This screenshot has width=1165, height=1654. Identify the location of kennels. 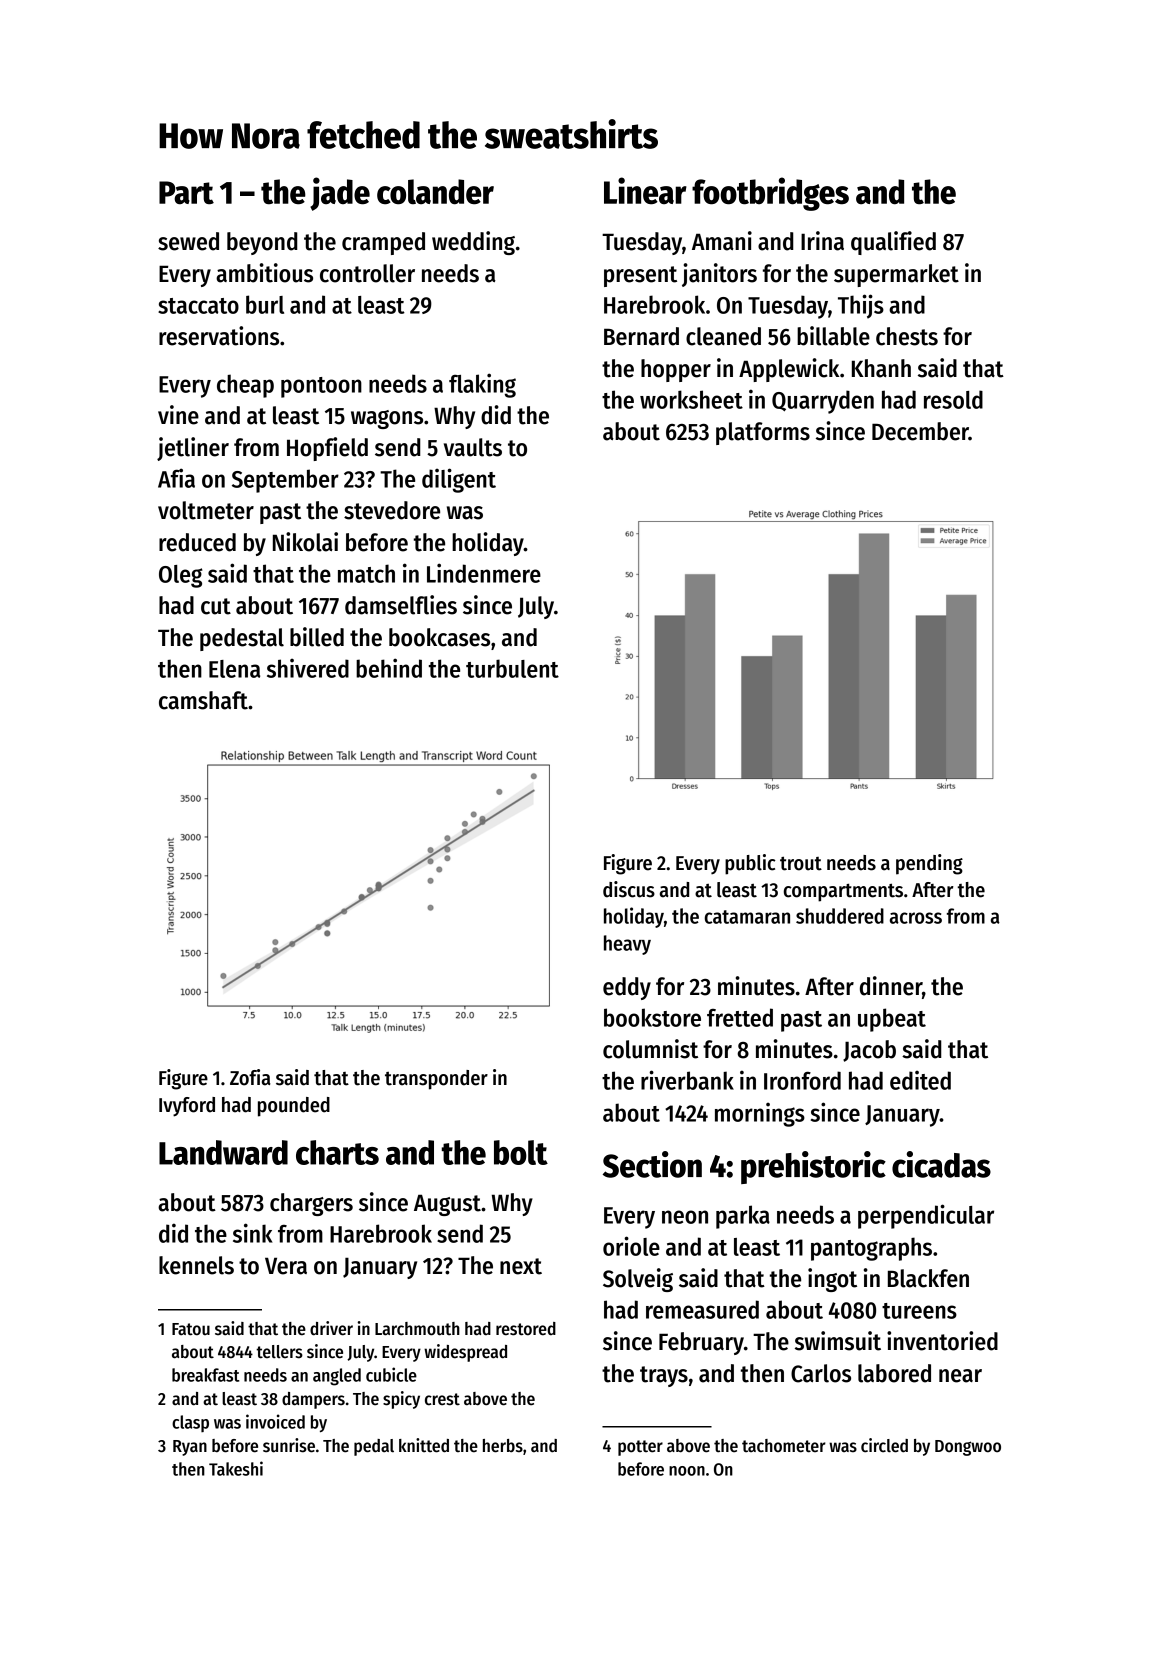
(196, 1265).
